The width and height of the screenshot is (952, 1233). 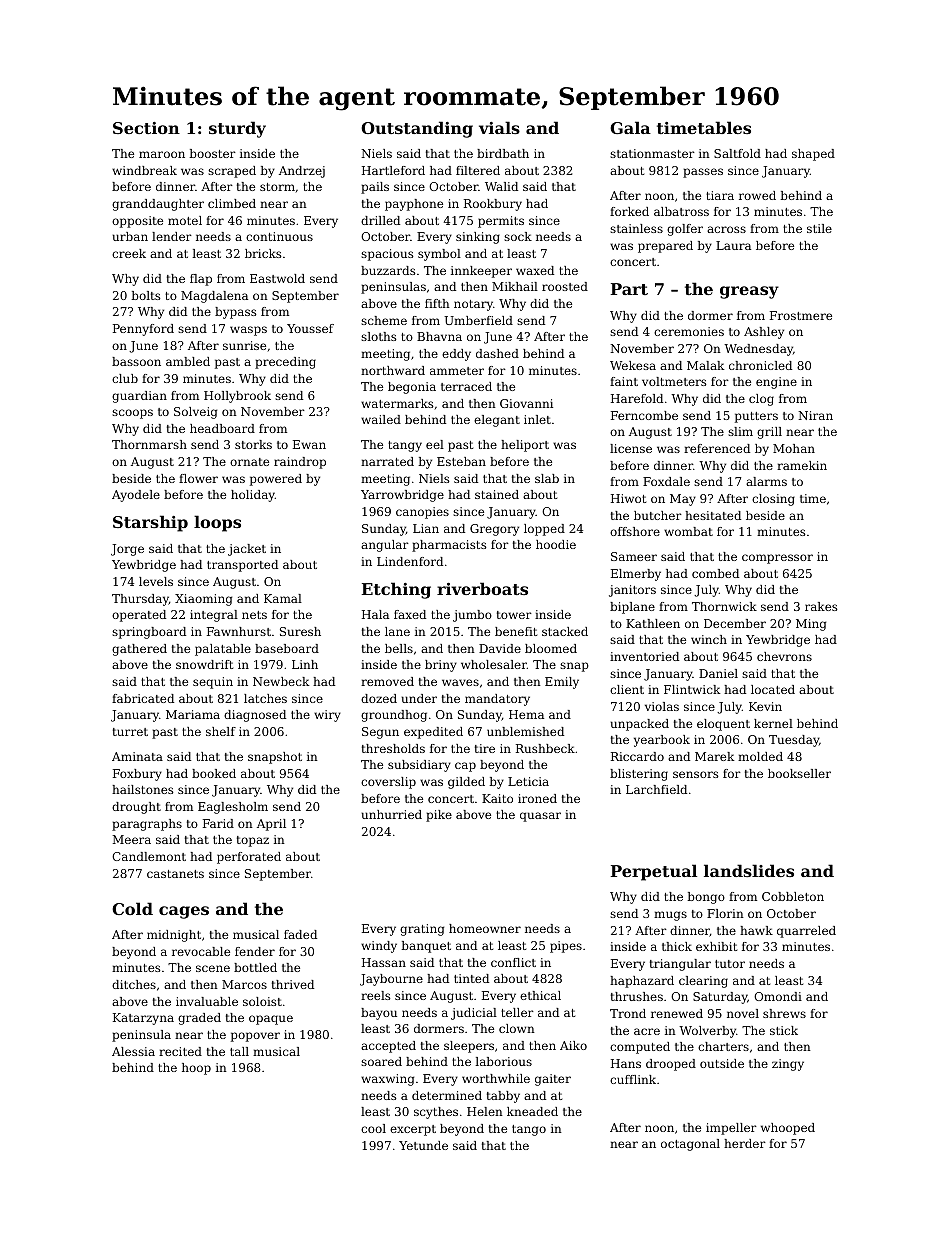 What do you see at coordinates (139, 616) in the screenshot?
I see `operated` at bounding box center [139, 616].
